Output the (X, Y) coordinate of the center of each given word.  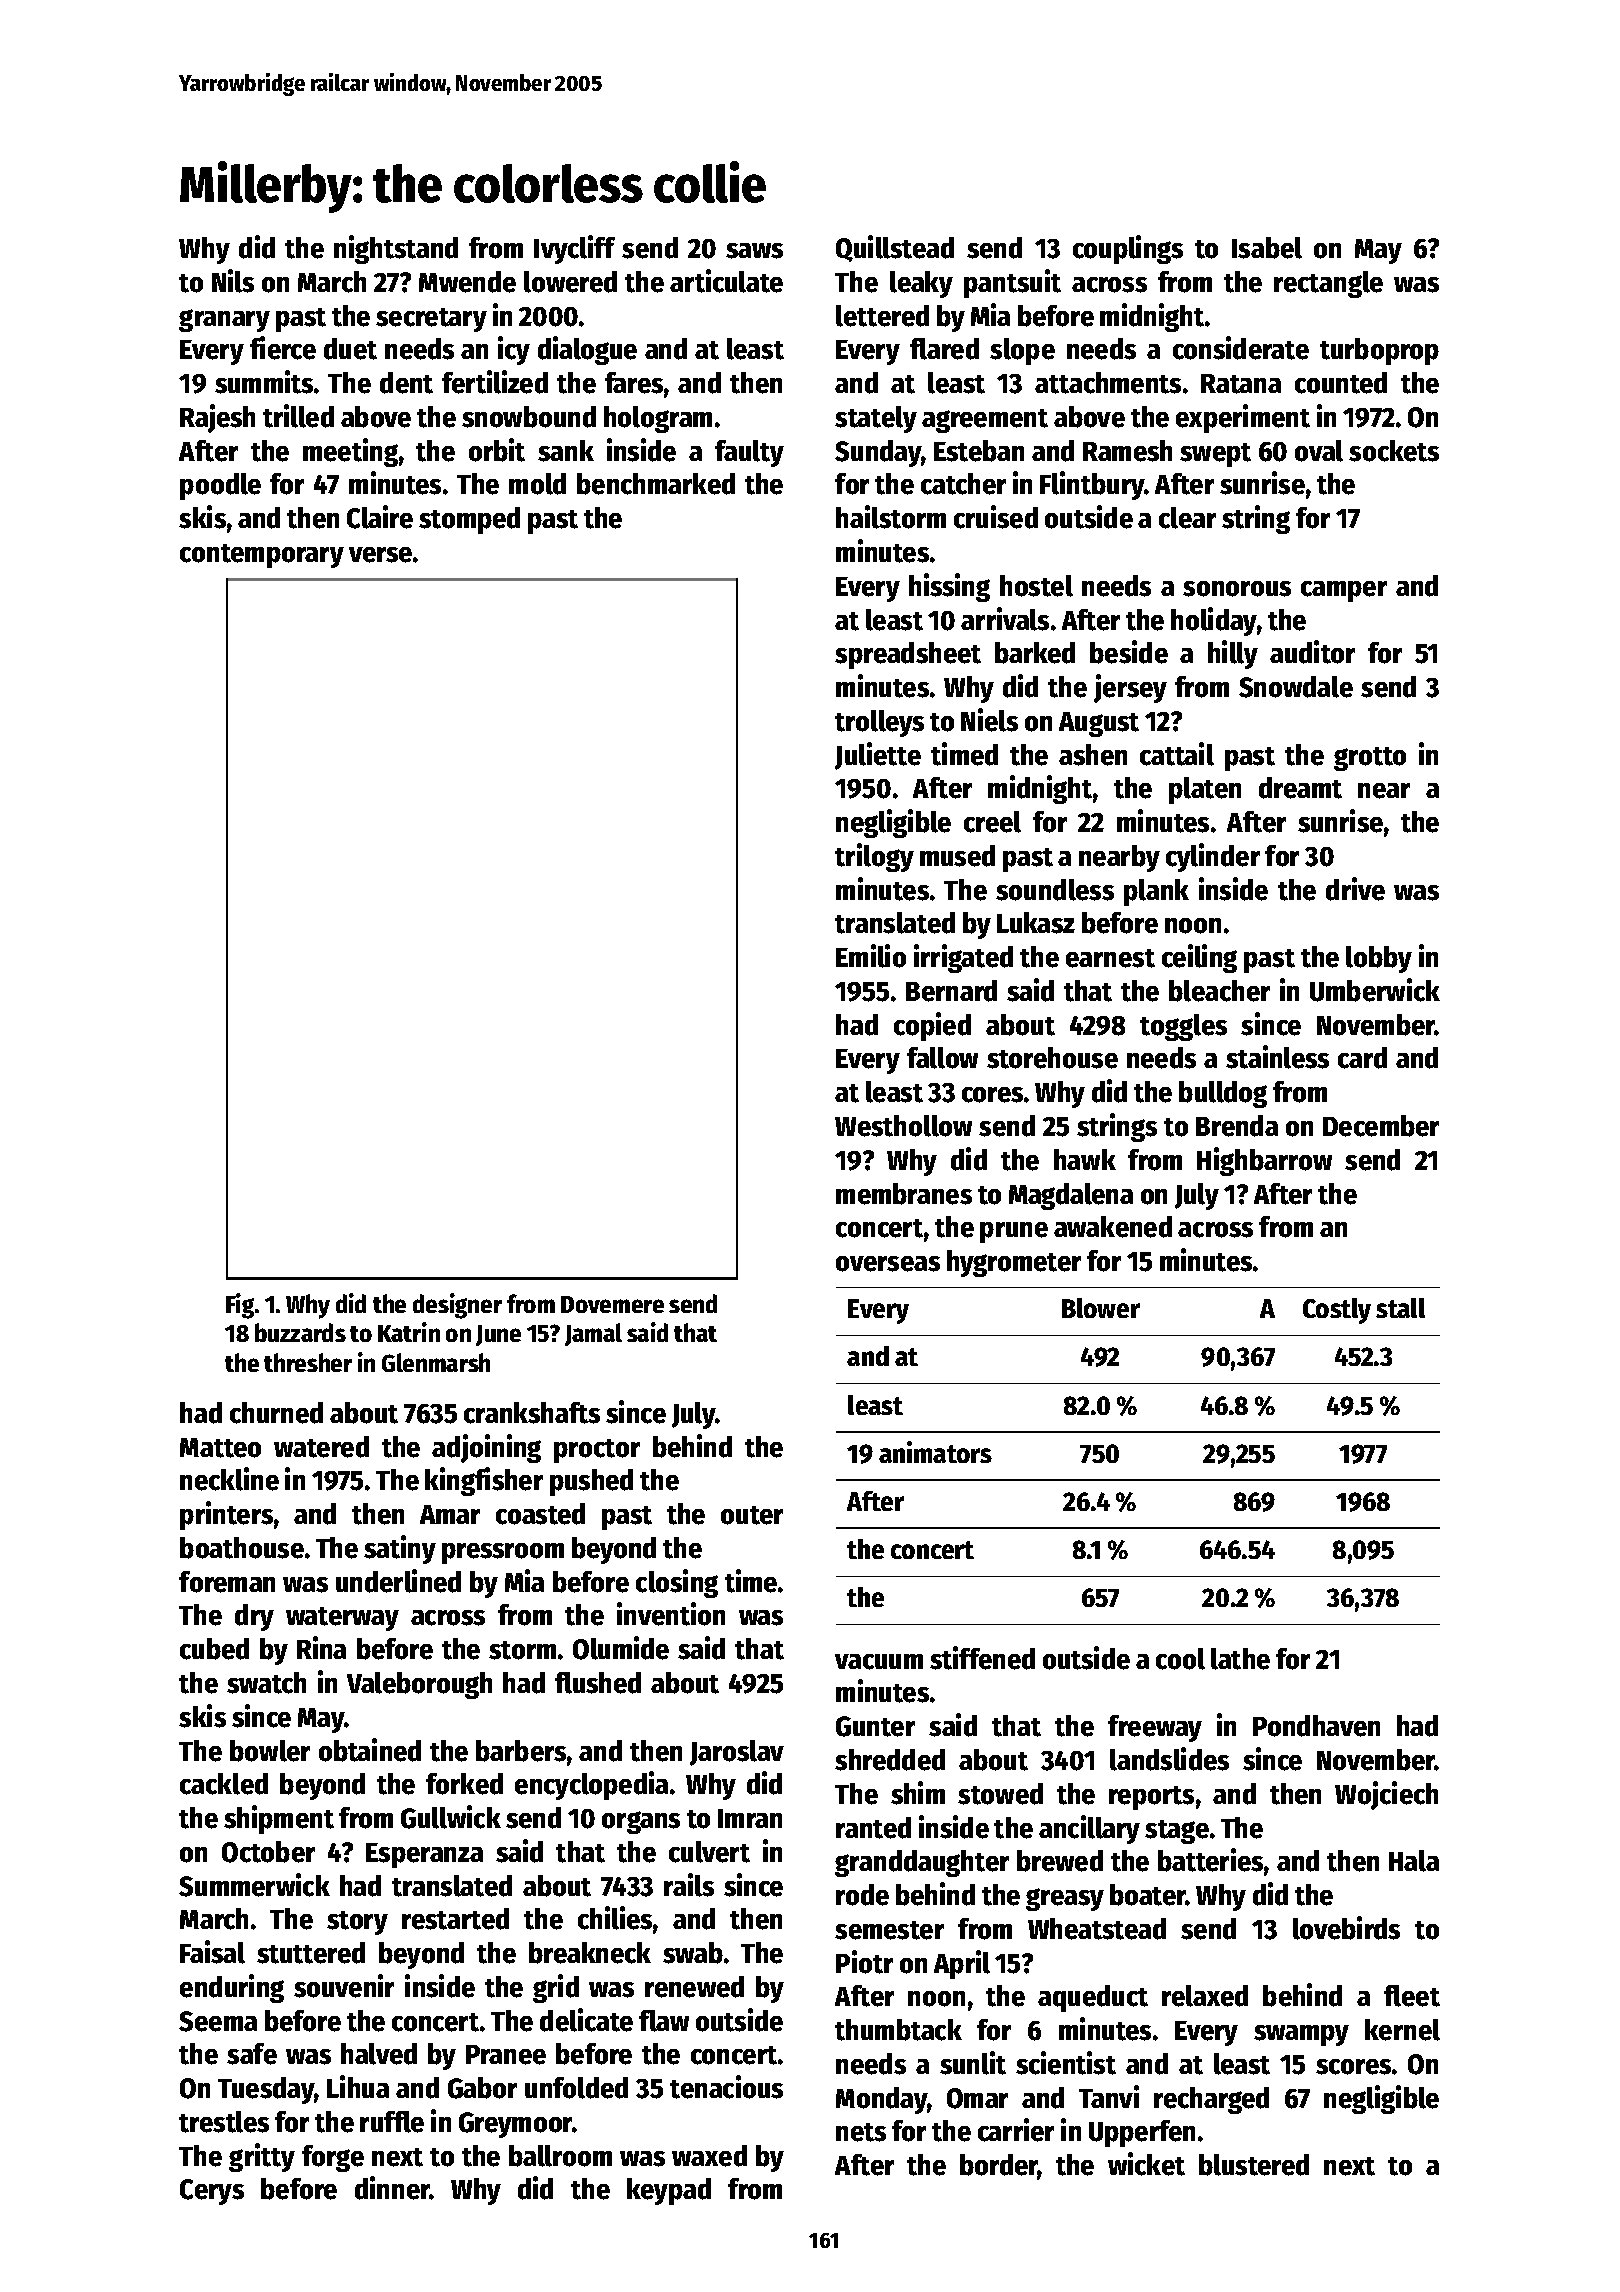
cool (1180, 1659)
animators (935, 1452)
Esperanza (424, 1855)
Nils (233, 281)
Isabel (1267, 248)
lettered (882, 316)
